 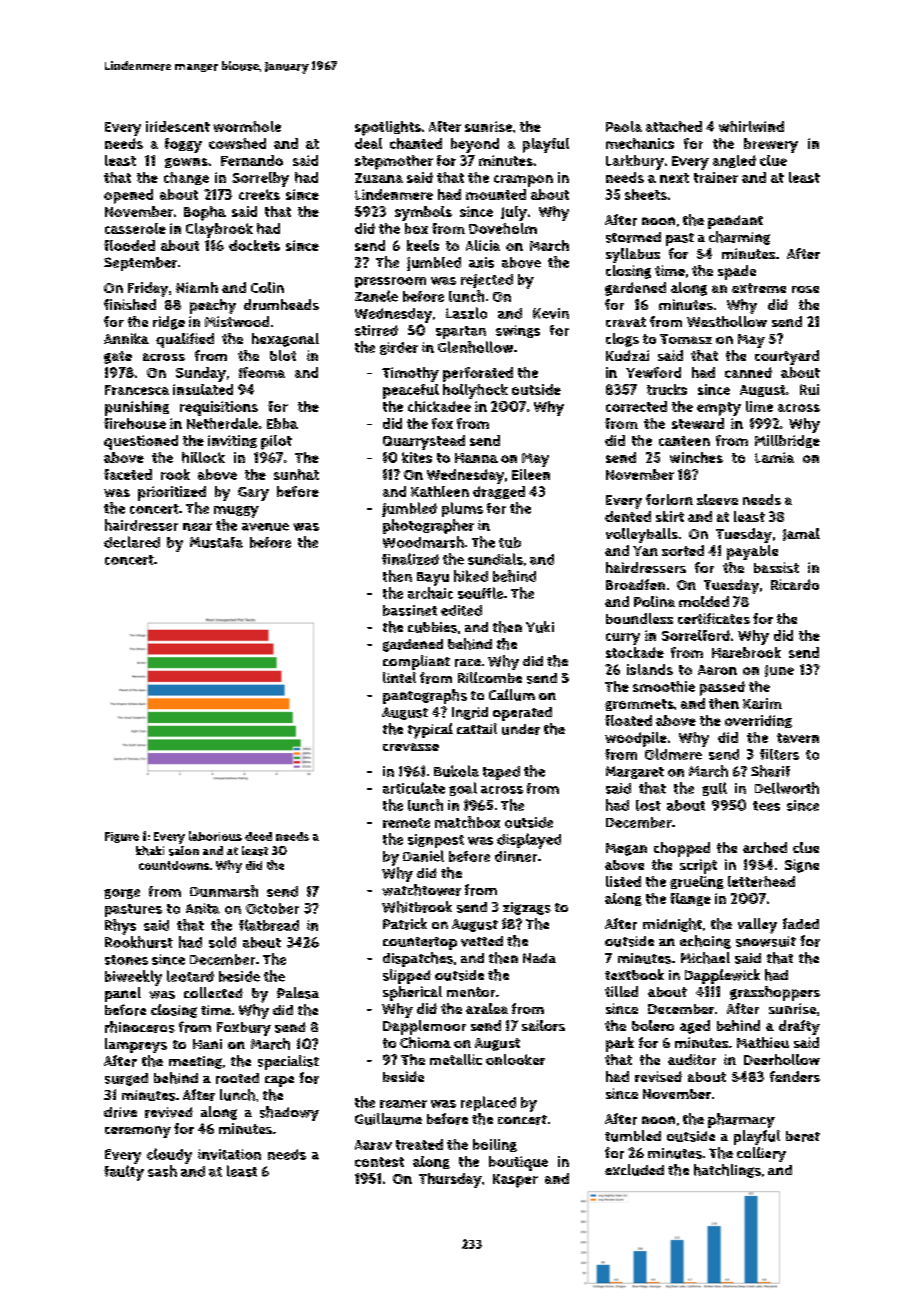 What do you see at coordinates (428, 526) in the screenshot?
I see `photographer` at bounding box center [428, 526].
